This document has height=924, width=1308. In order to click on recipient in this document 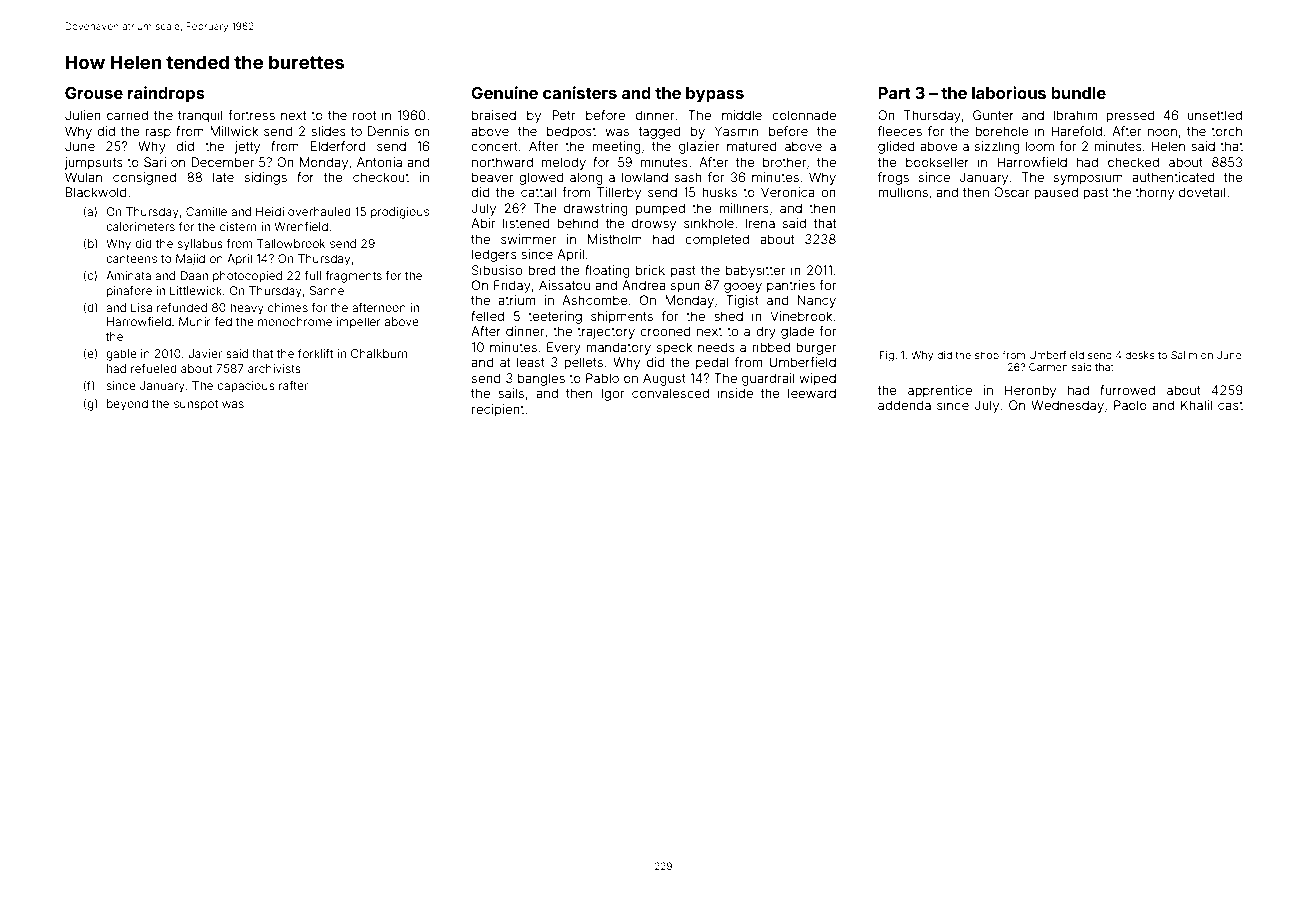, I will do `click(498, 410)`.
